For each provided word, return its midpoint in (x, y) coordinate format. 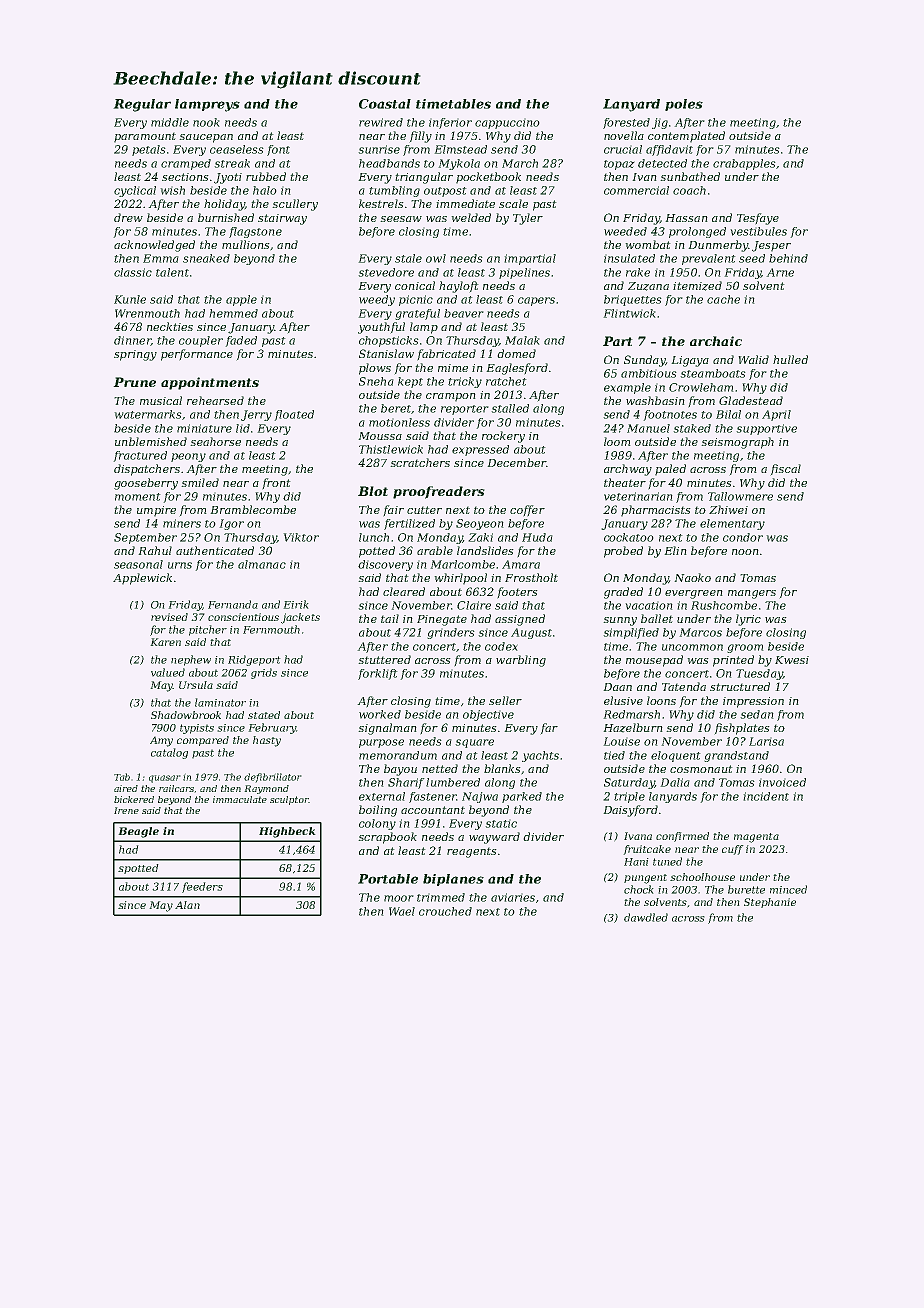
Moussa (380, 436)
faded (241, 341)
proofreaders (439, 492)
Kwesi (792, 660)
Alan (187, 905)
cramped (186, 164)
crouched (445, 911)
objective (488, 715)
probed (623, 552)
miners (182, 523)
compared (203, 741)
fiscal (785, 470)
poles (684, 105)
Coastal (385, 104)
